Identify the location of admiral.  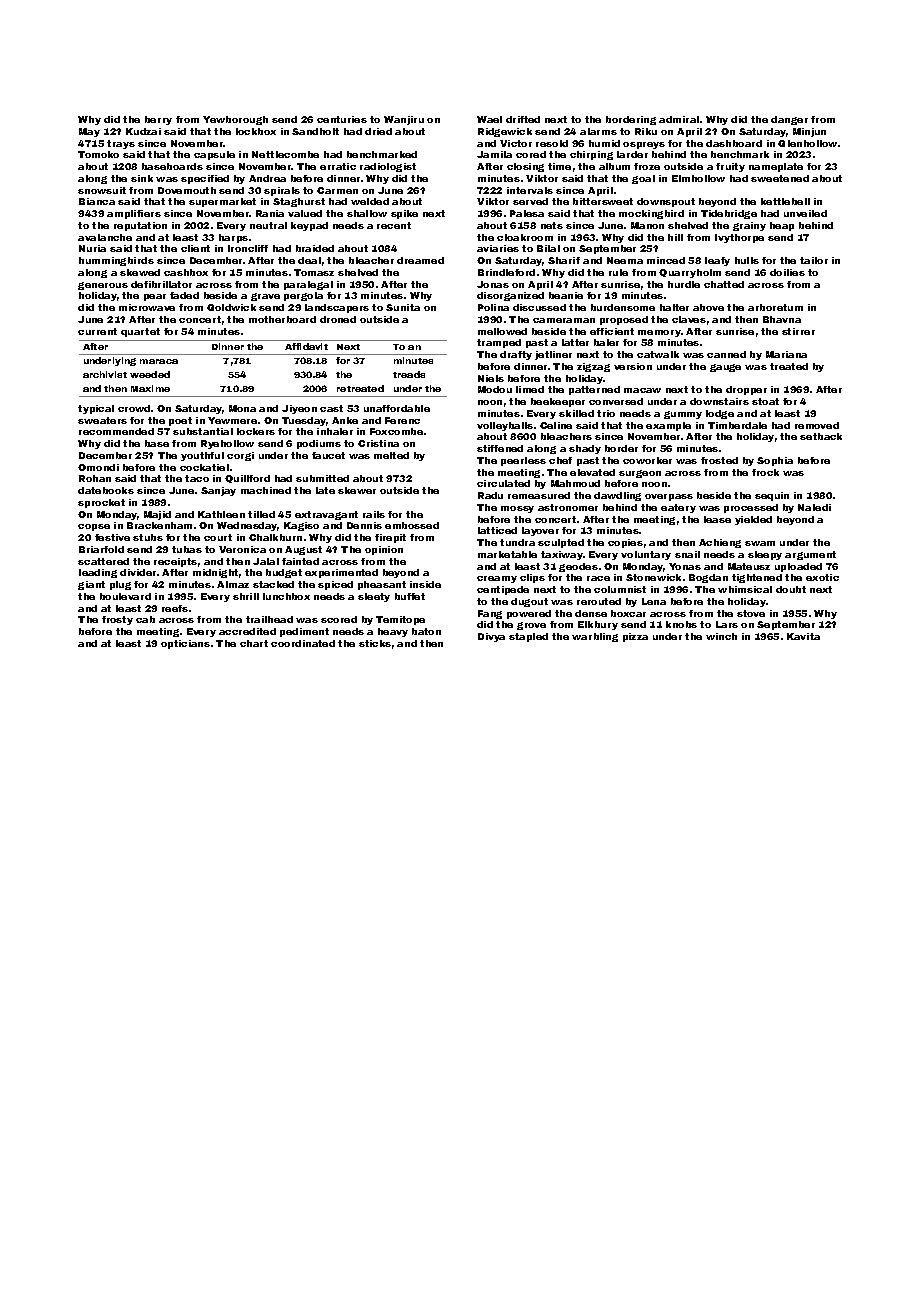
(679, 119).
